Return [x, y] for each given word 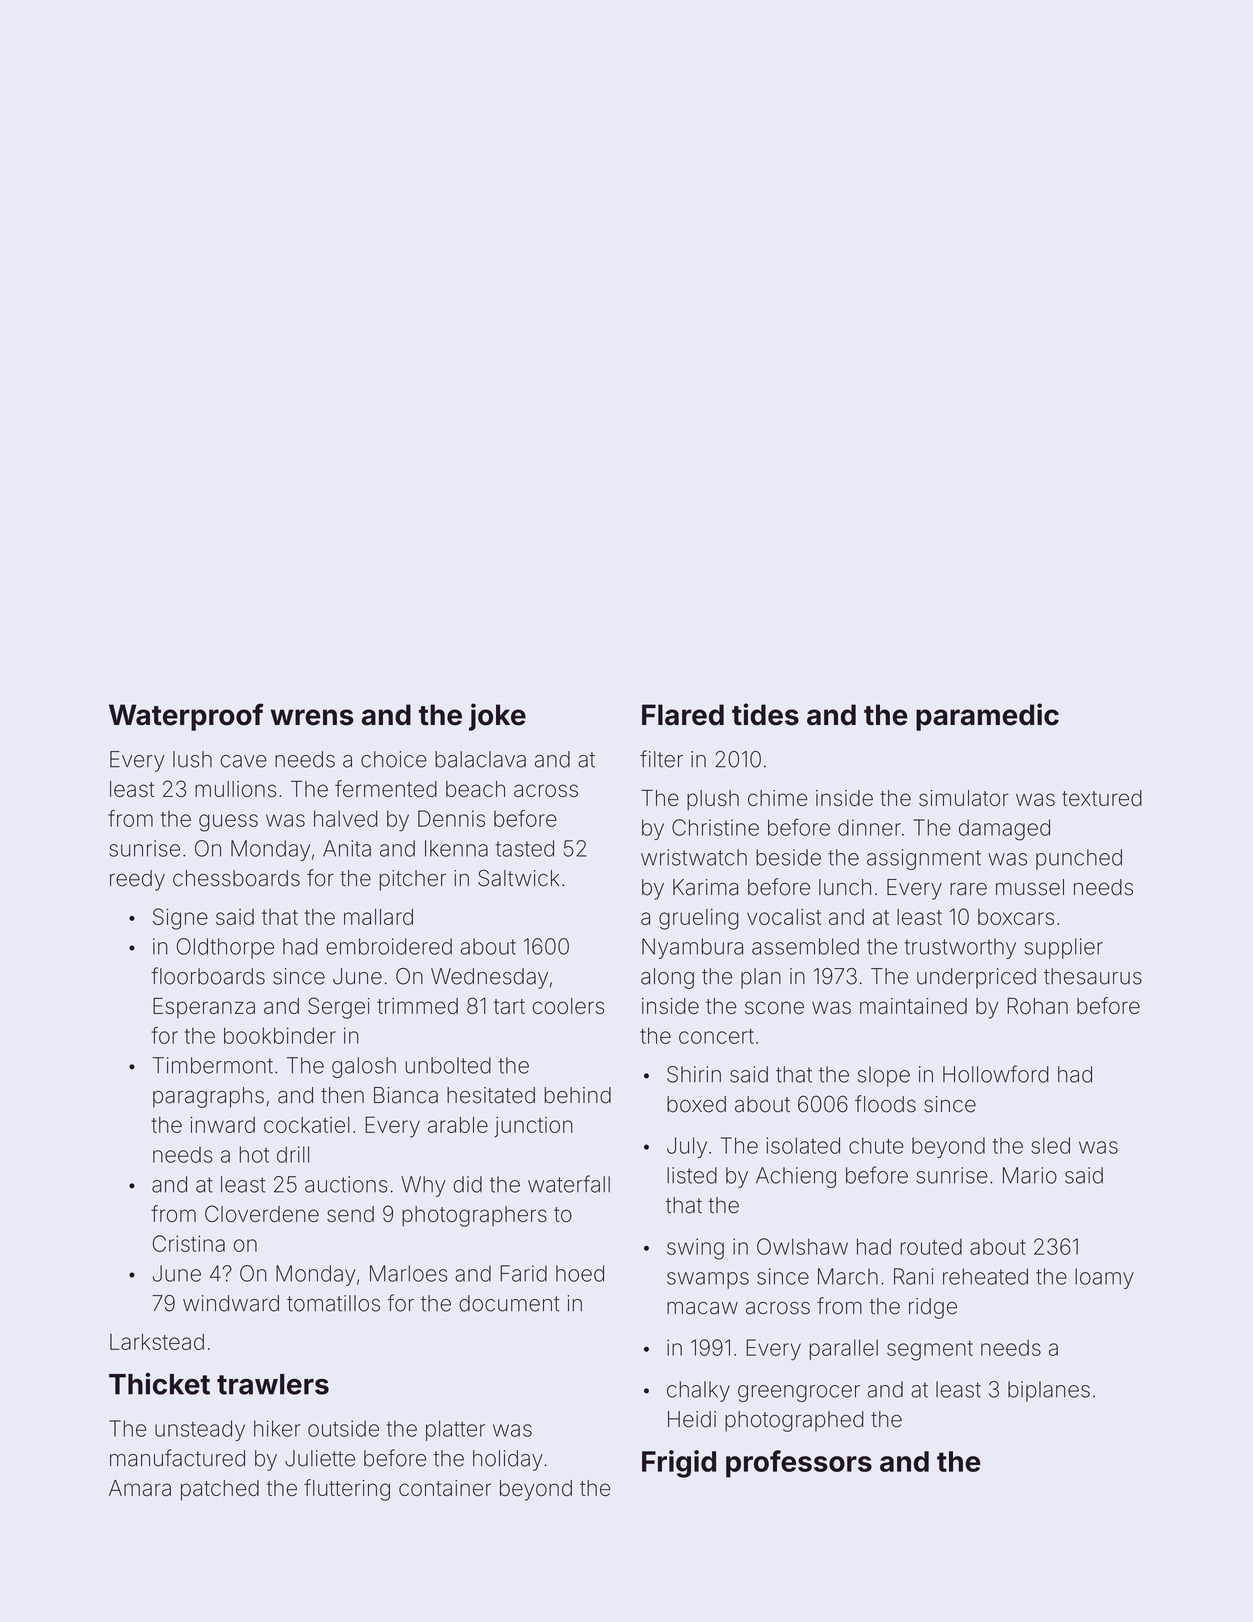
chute [876, 1145]
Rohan [1037, 1006]
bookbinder [280, 1035]
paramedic [987, 717]
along [667, 978]
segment [930, 1351]
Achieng [796, 1177]
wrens [312, 717]
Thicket [159, 1384]
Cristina [189, 1243]
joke [497, 717]
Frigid [679, 1464]
